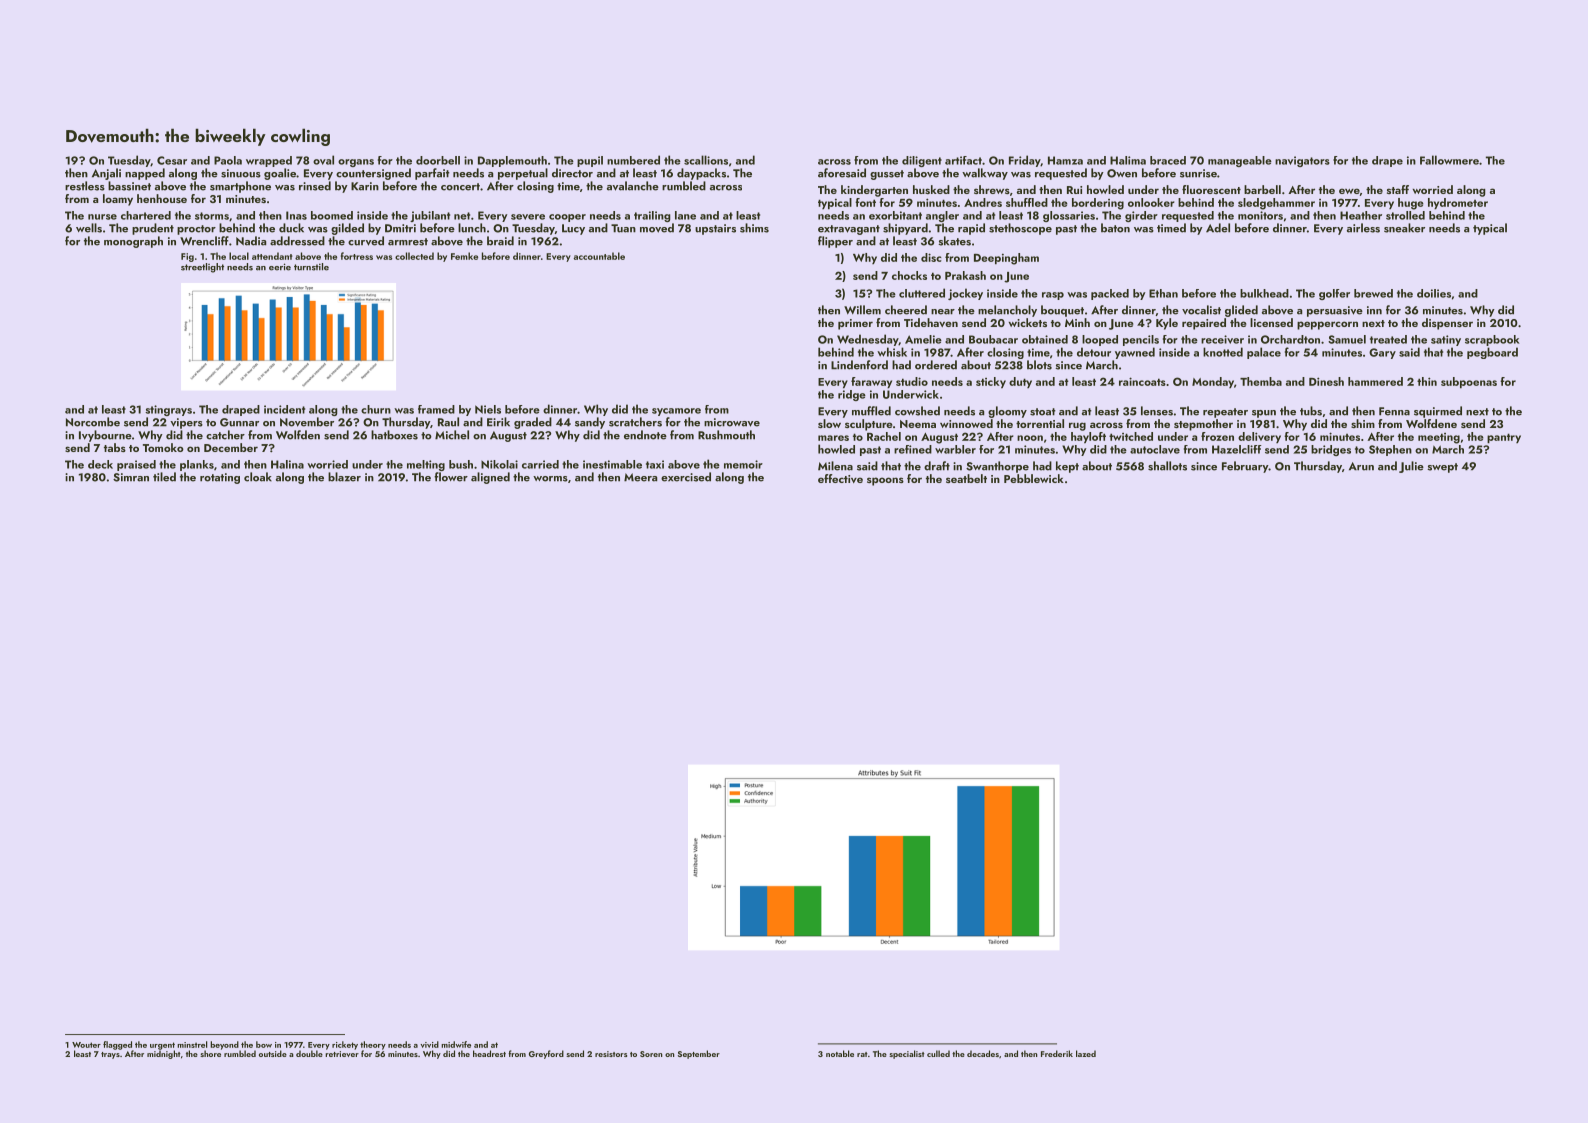  Describe the element at coordinates (240, 187) in the screenshot. I see `smartphone` at that location.
